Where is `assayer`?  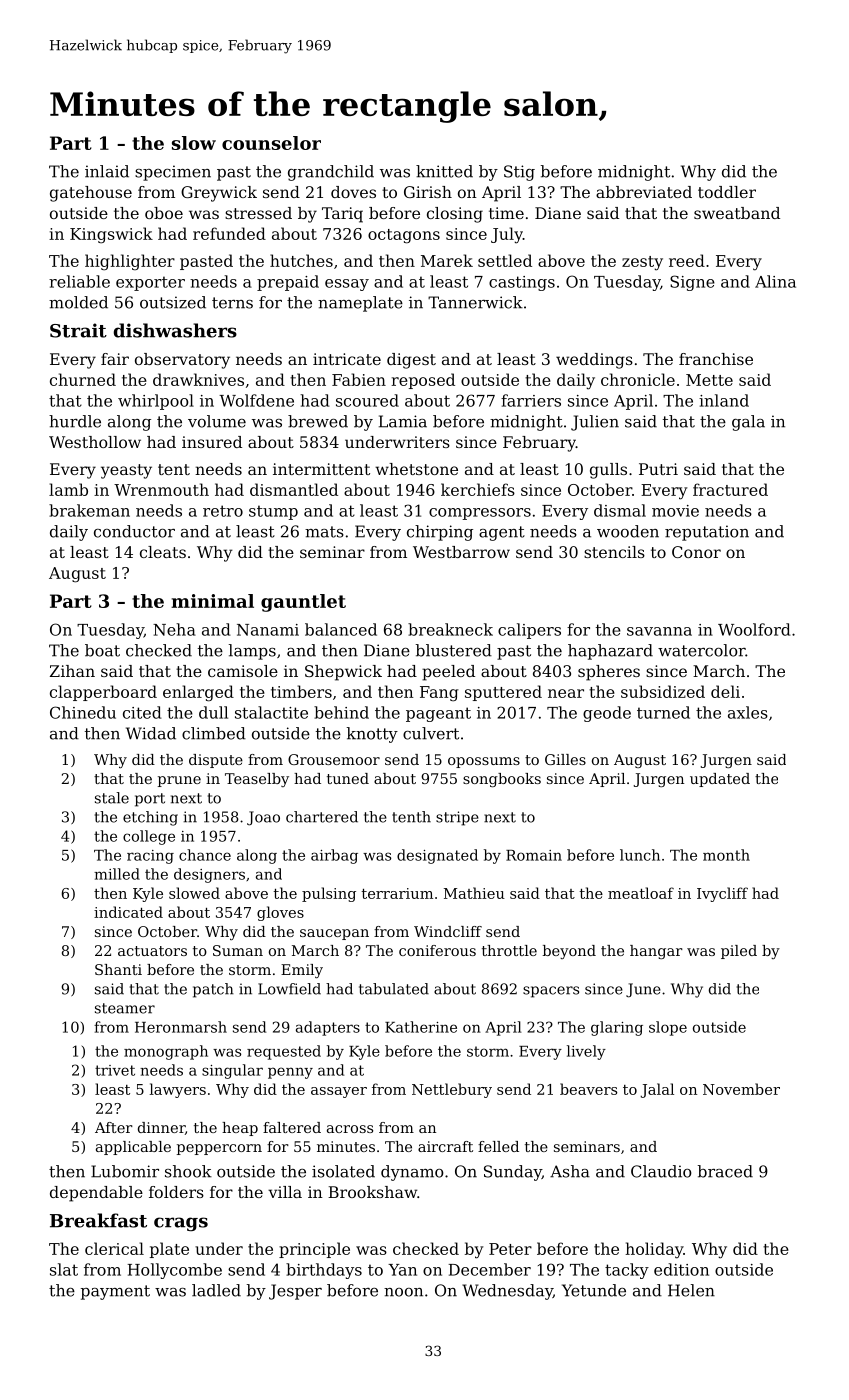
assayer is located at coordinates (339, 1092).
